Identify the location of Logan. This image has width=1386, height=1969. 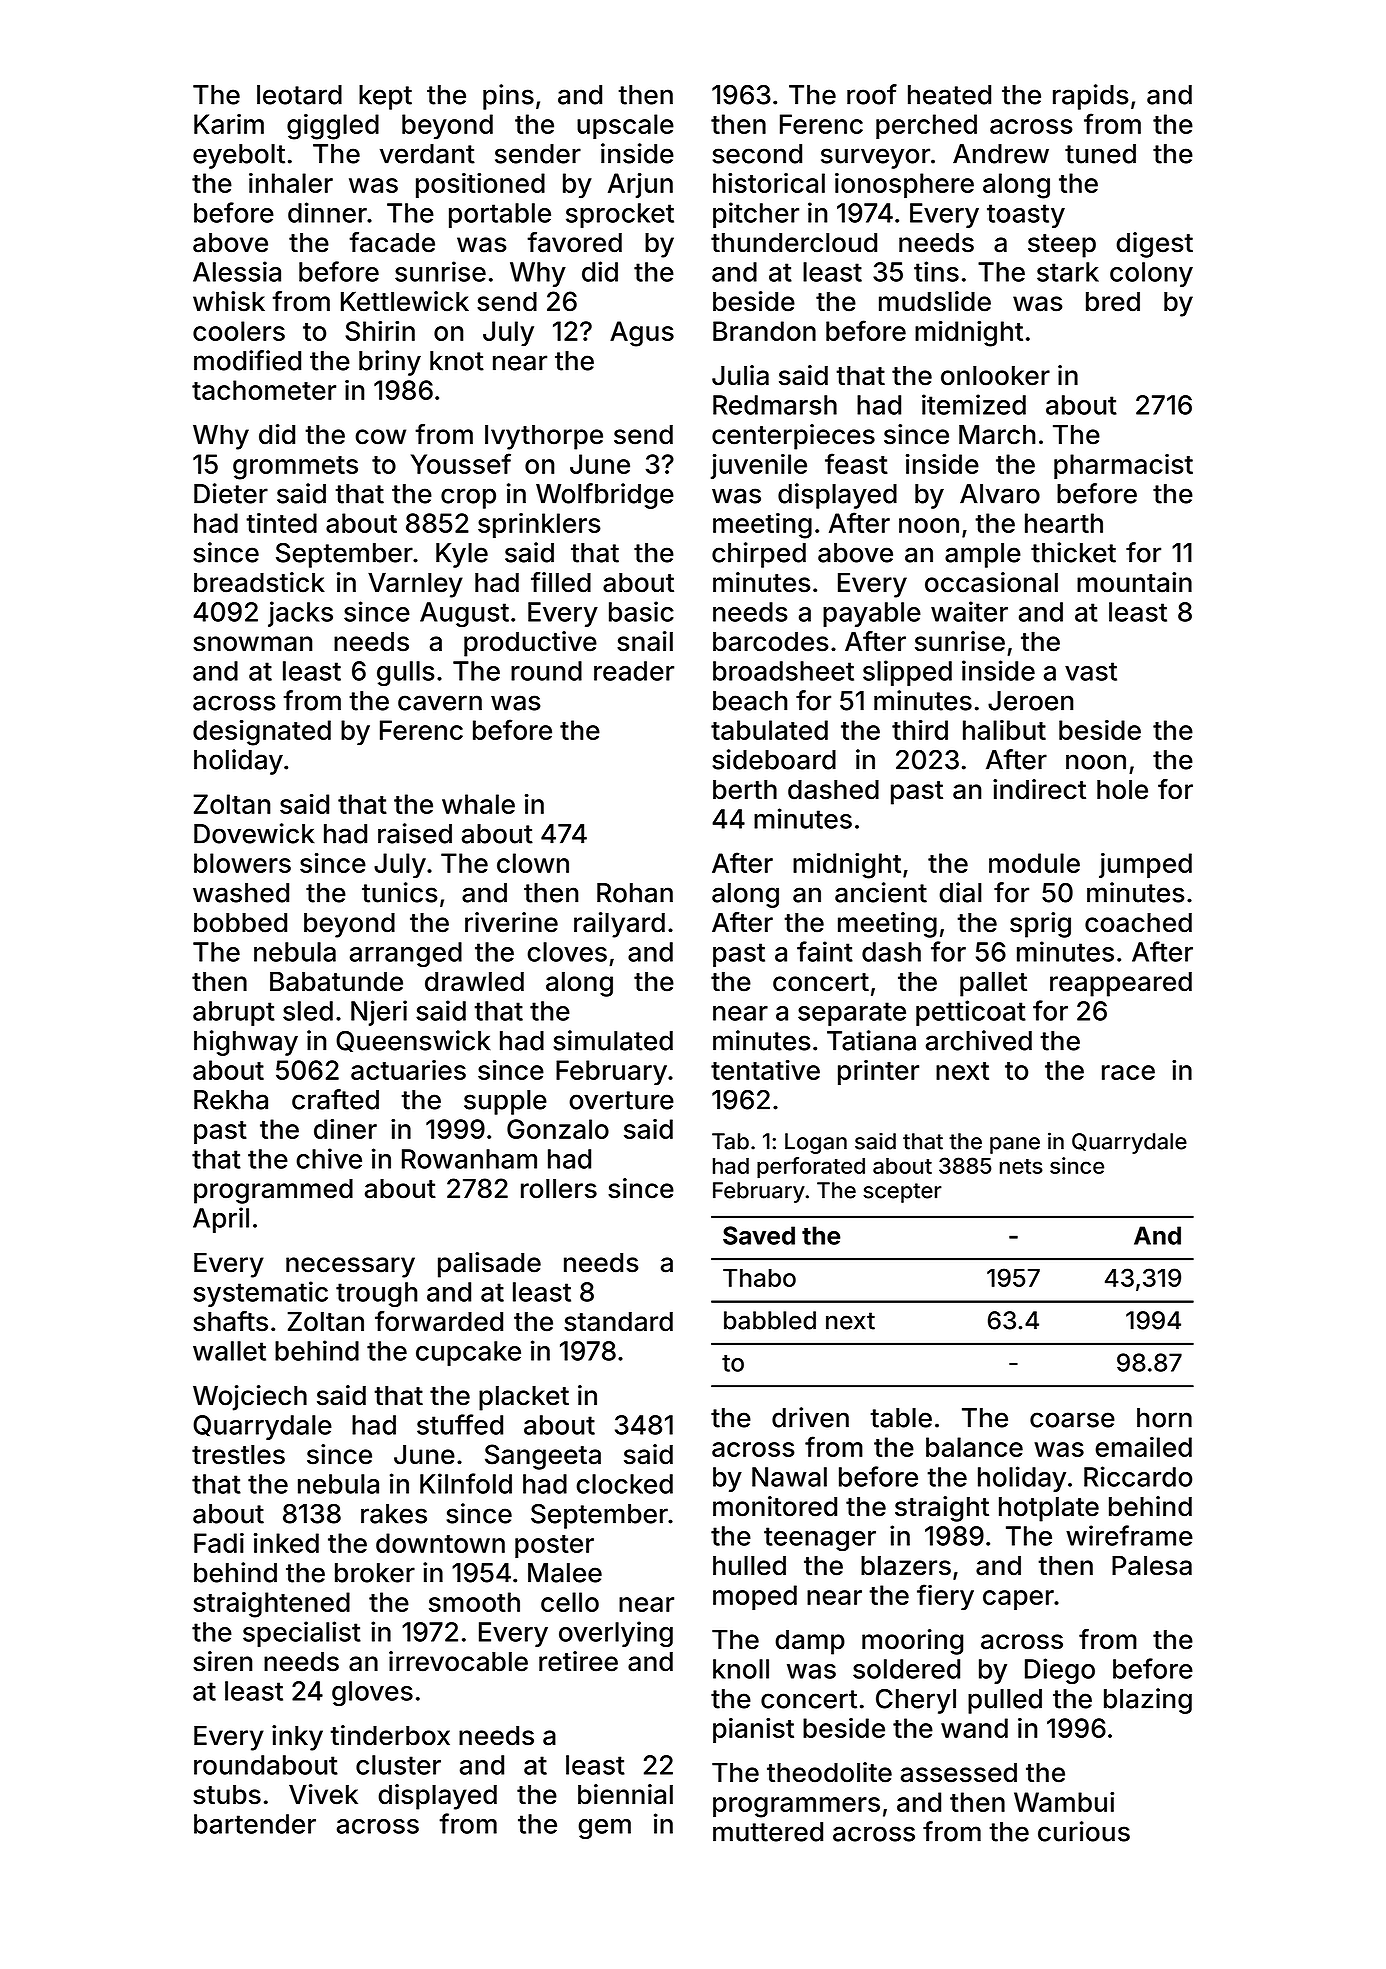
(816, 1143).
